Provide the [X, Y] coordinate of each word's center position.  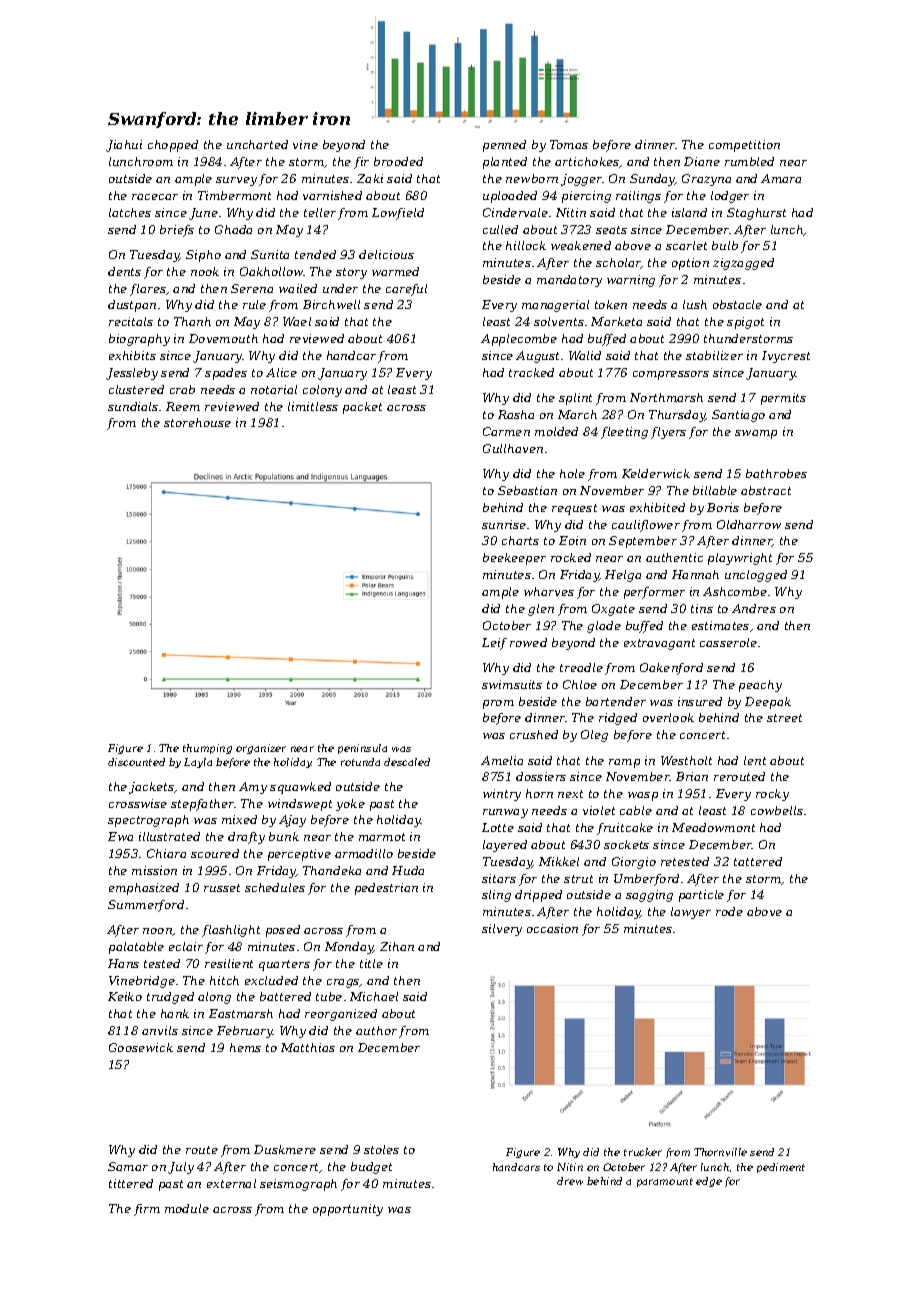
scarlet [686, 245]
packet [362, 408]
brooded [398, 161]
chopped [173, 146]
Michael [374, 996]
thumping [207, 749]
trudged [170, 998]
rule [254, 304]
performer [654, 593]
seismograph [298, 1185]
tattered [758, 861]
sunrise [504, 524]
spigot [745, 323]
